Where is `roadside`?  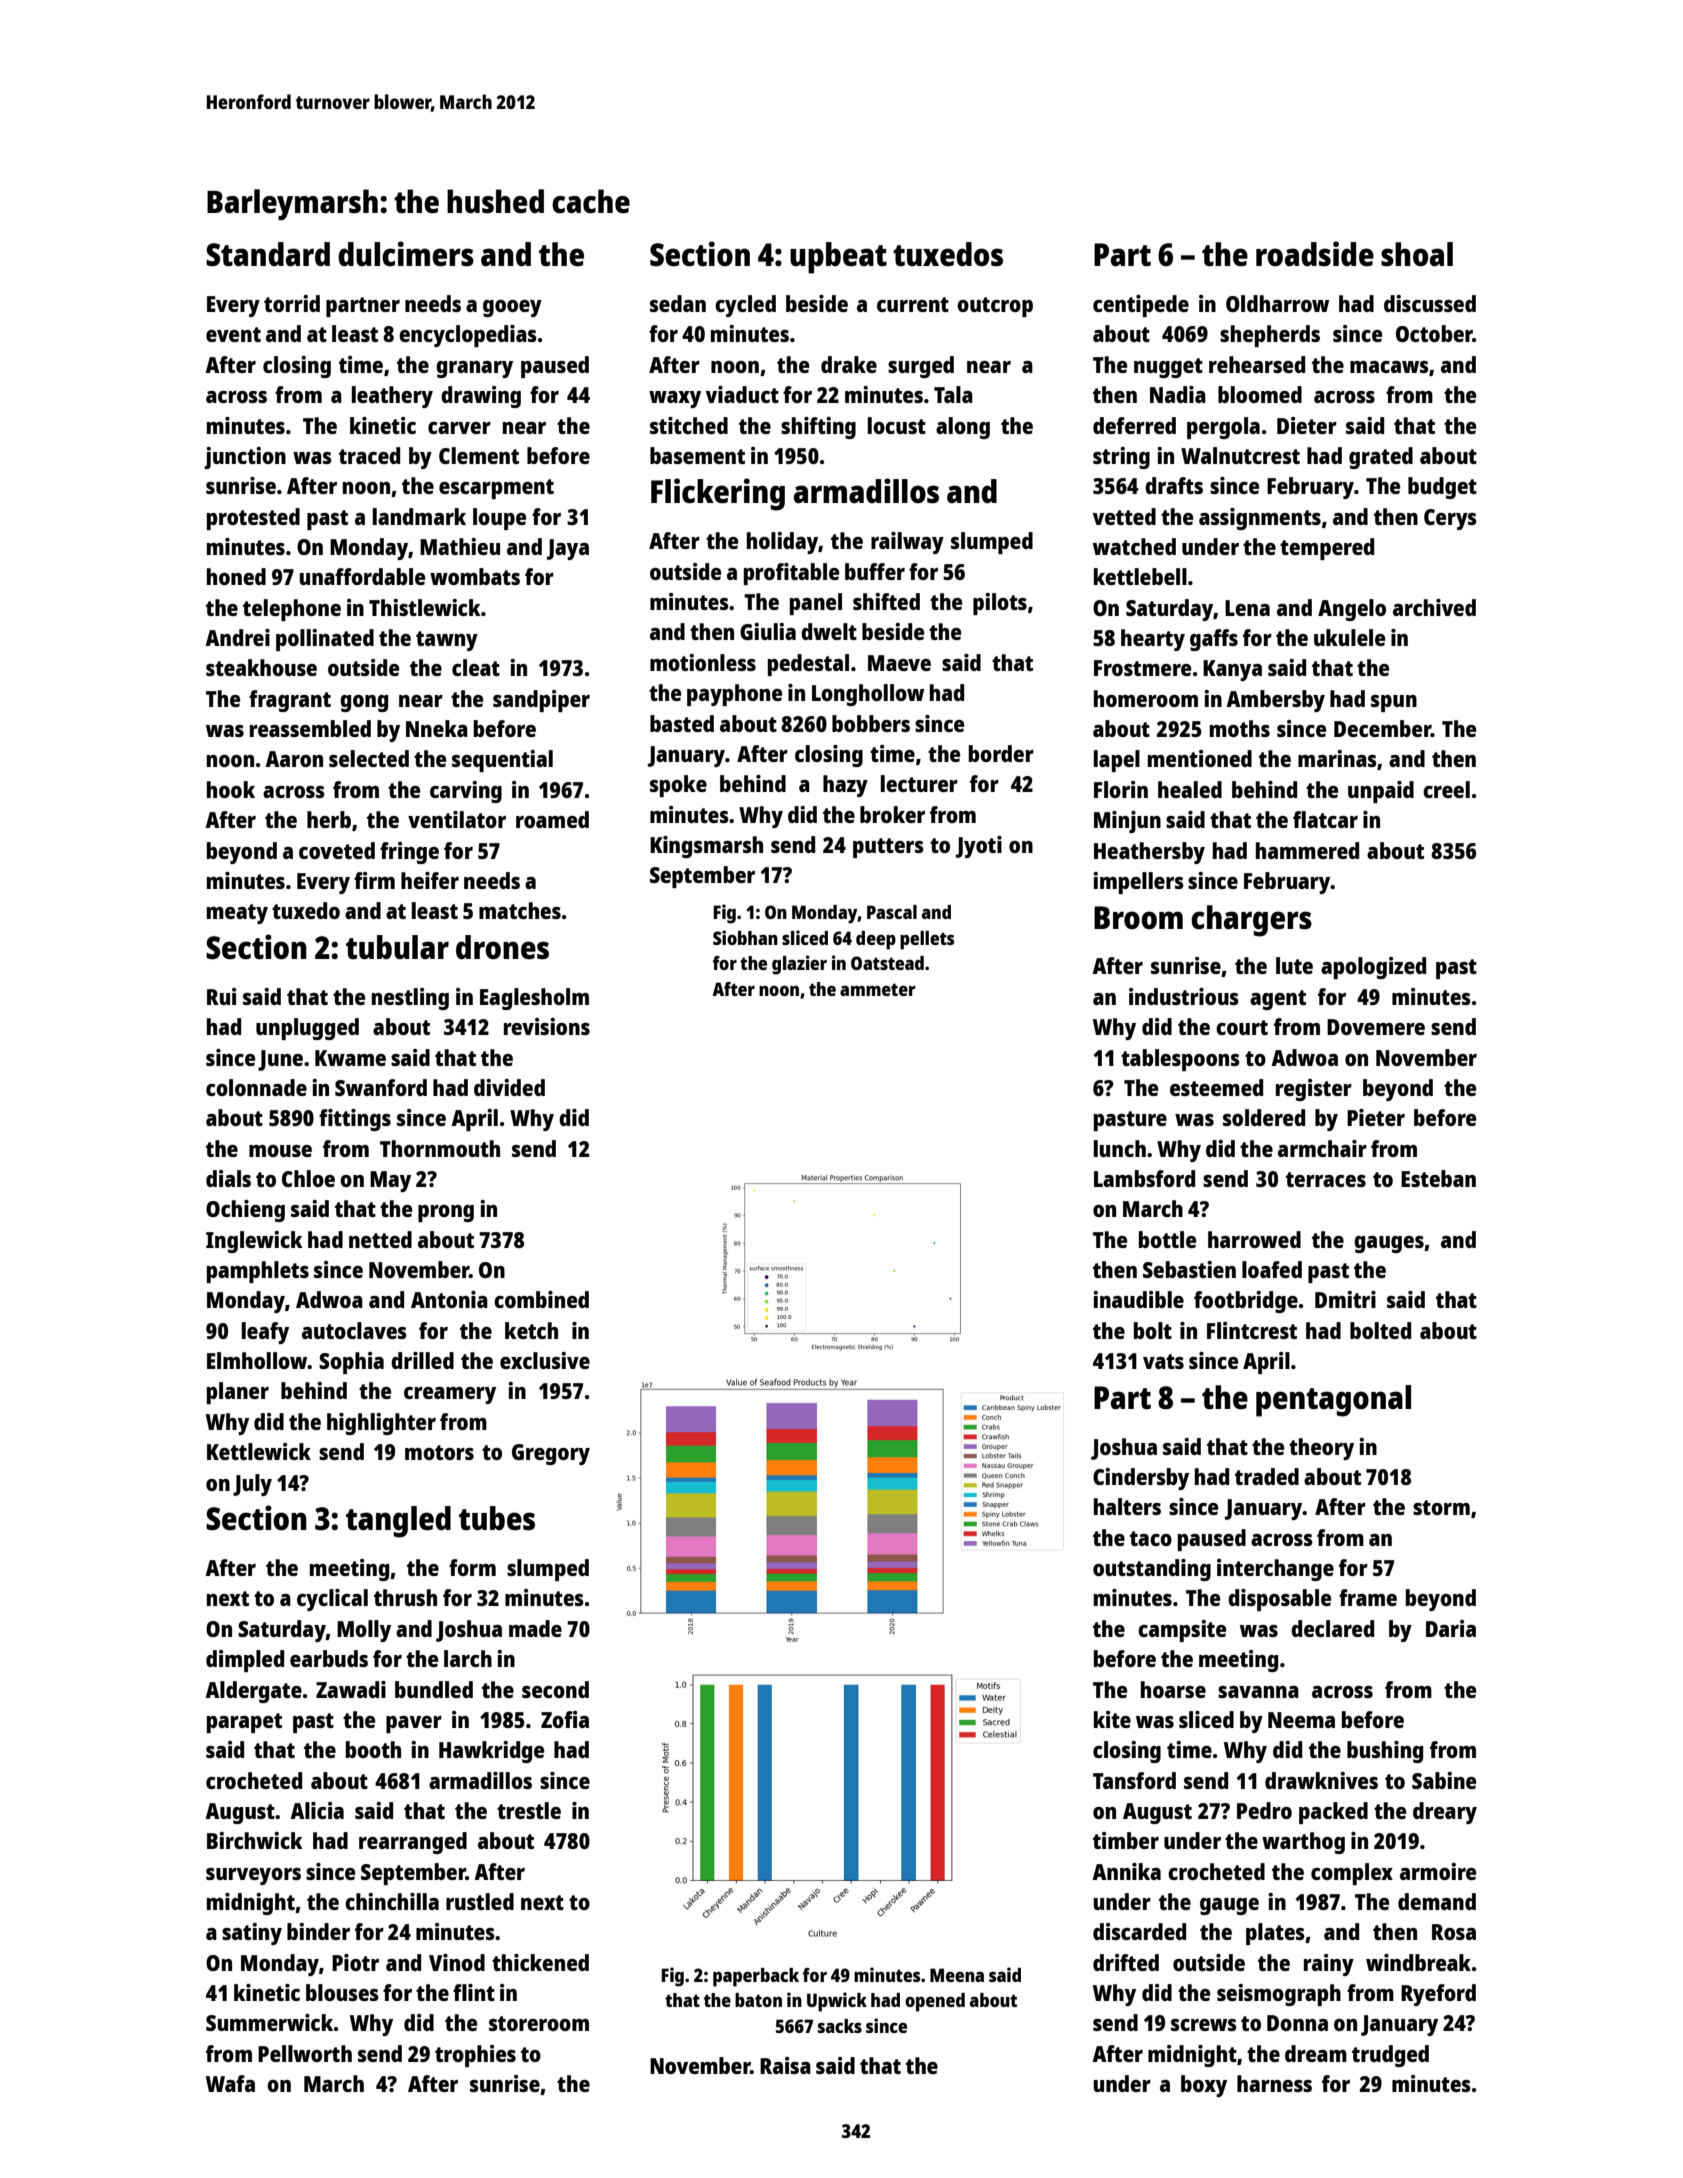 roadside is located at coordinates (1315, 254).
